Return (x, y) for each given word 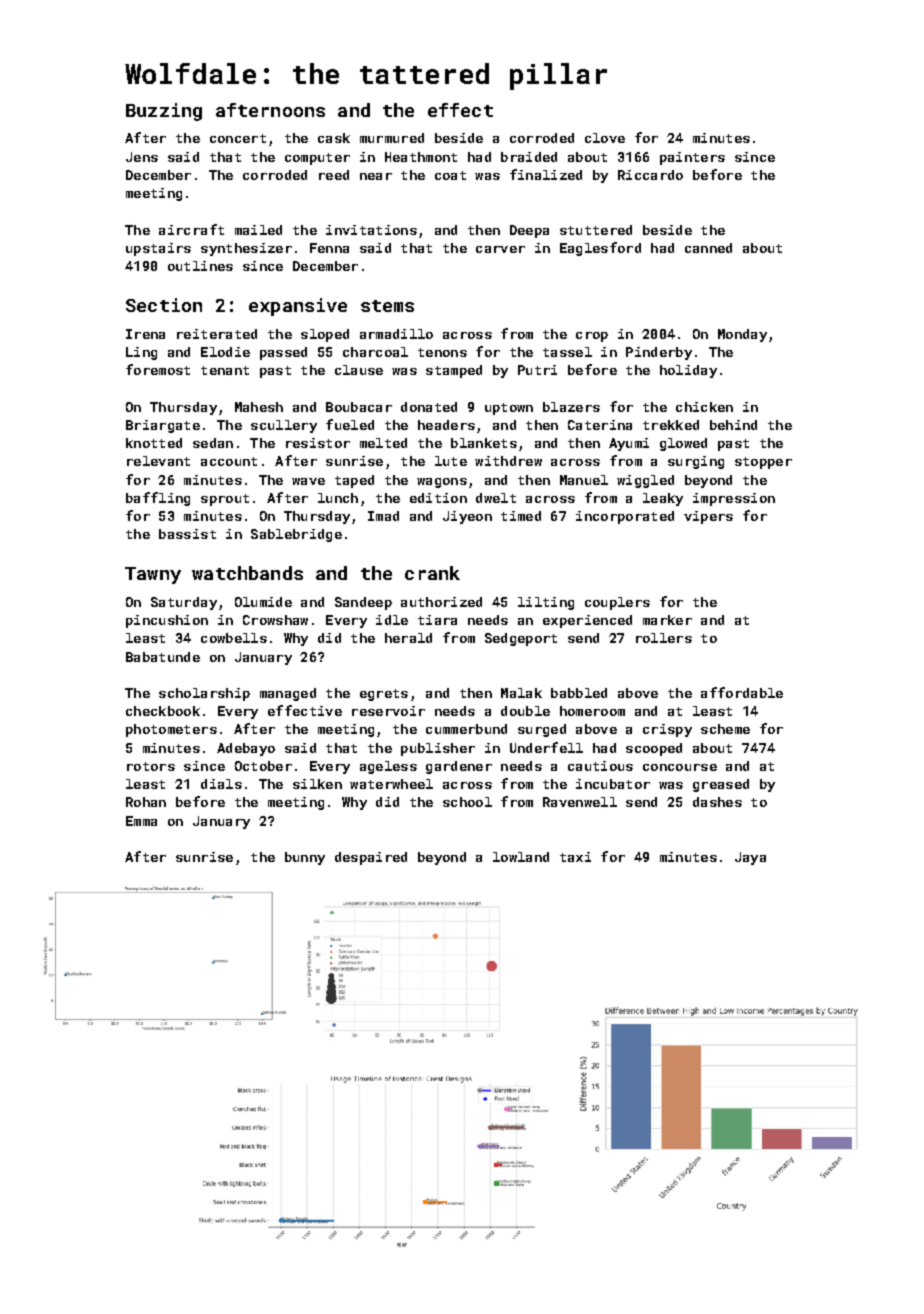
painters (692, 158)
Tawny (153, 575)
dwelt (496, 498)
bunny (305, 858)
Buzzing (164, 112)
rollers (664, 638)
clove (605, 138)
